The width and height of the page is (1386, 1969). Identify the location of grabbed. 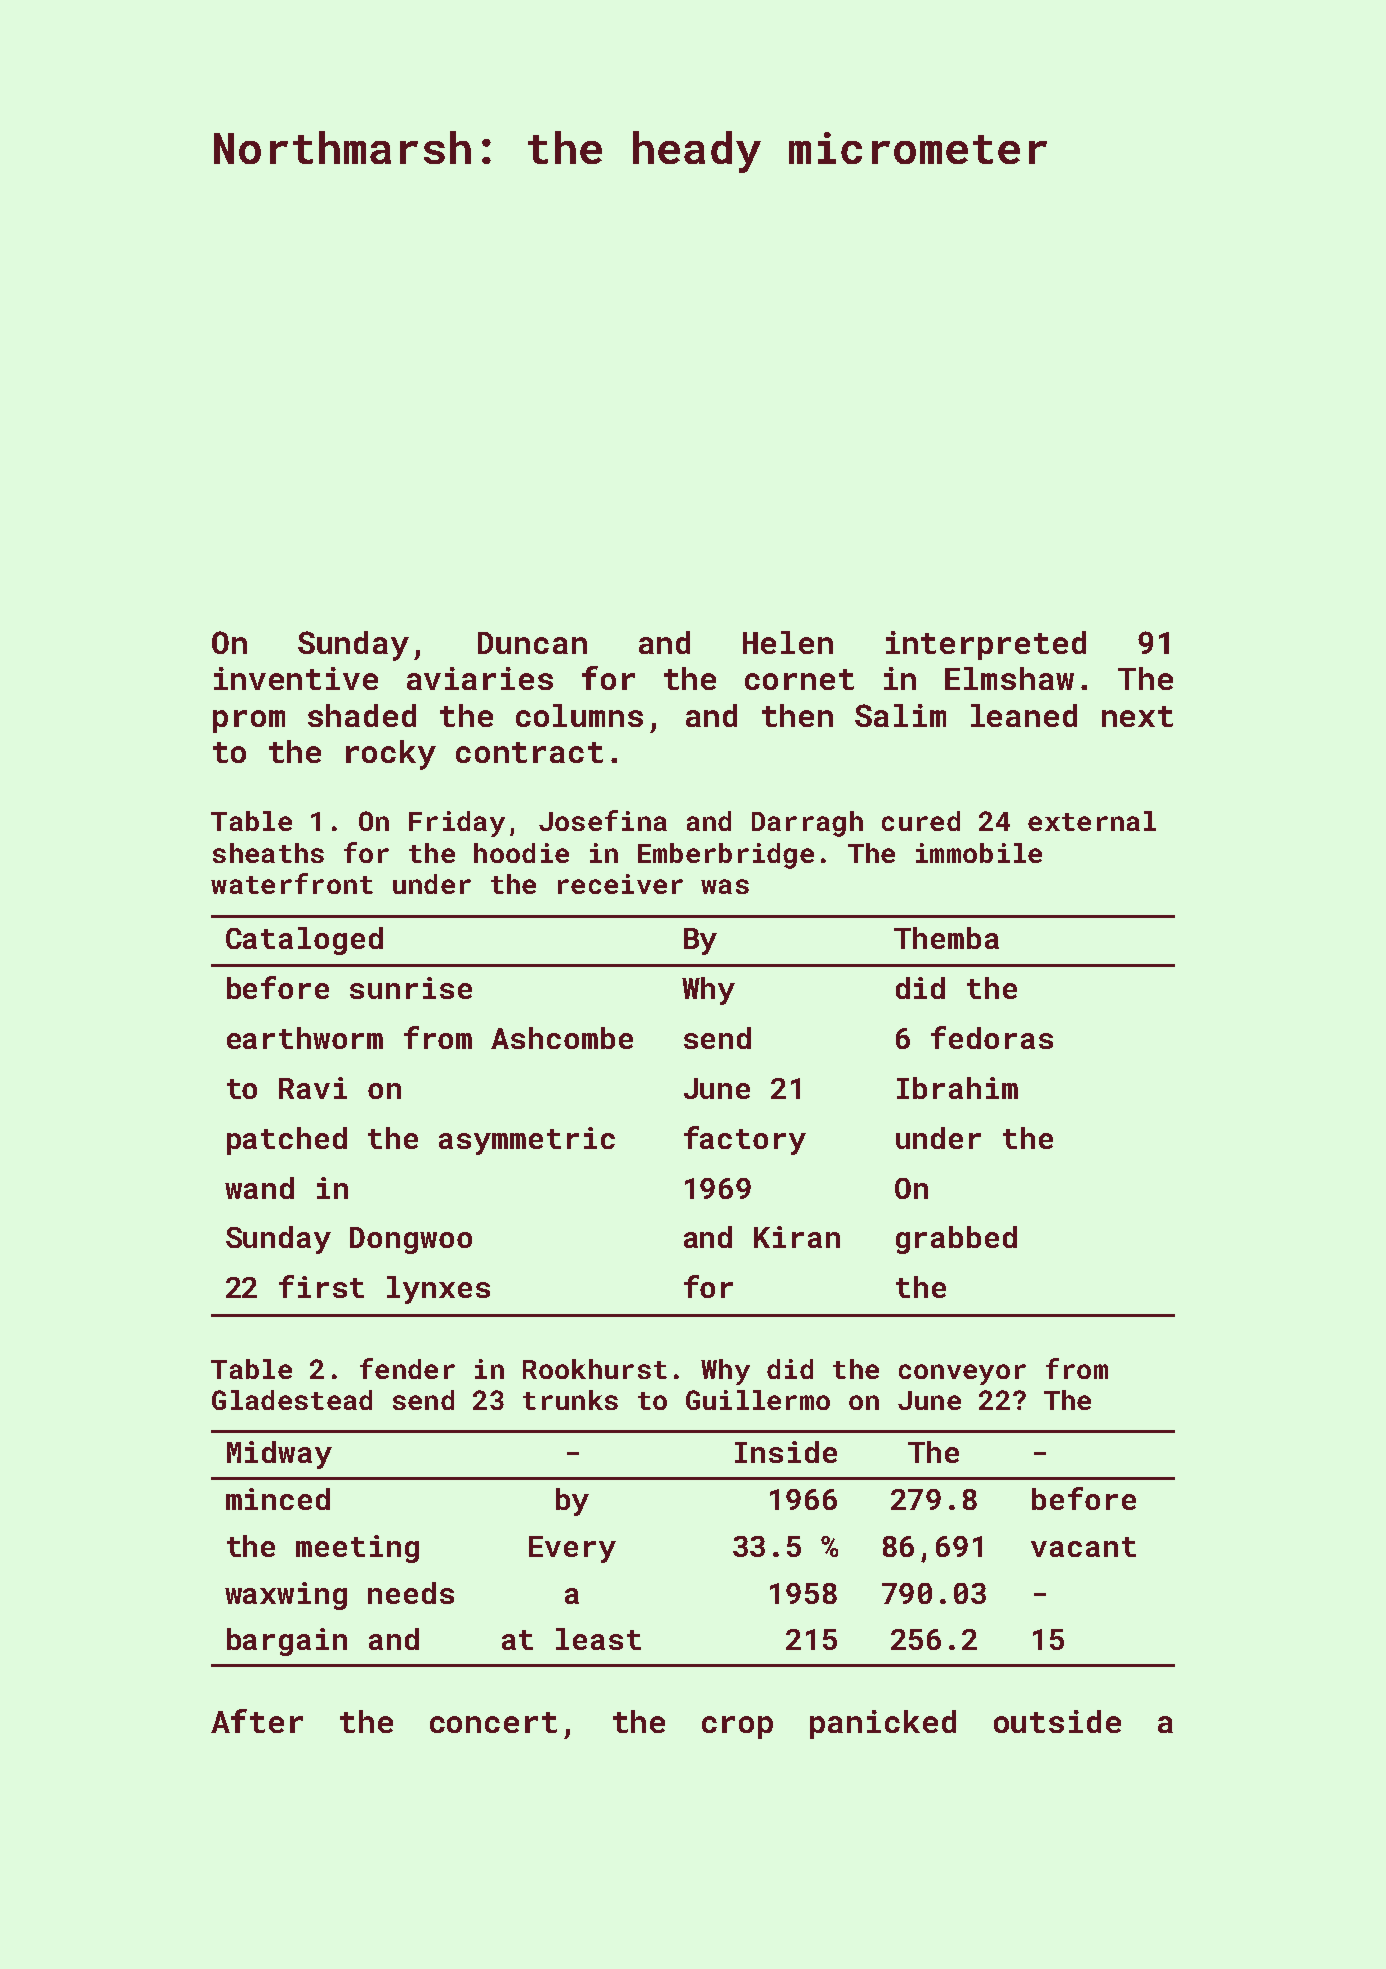
(956, 1240).
